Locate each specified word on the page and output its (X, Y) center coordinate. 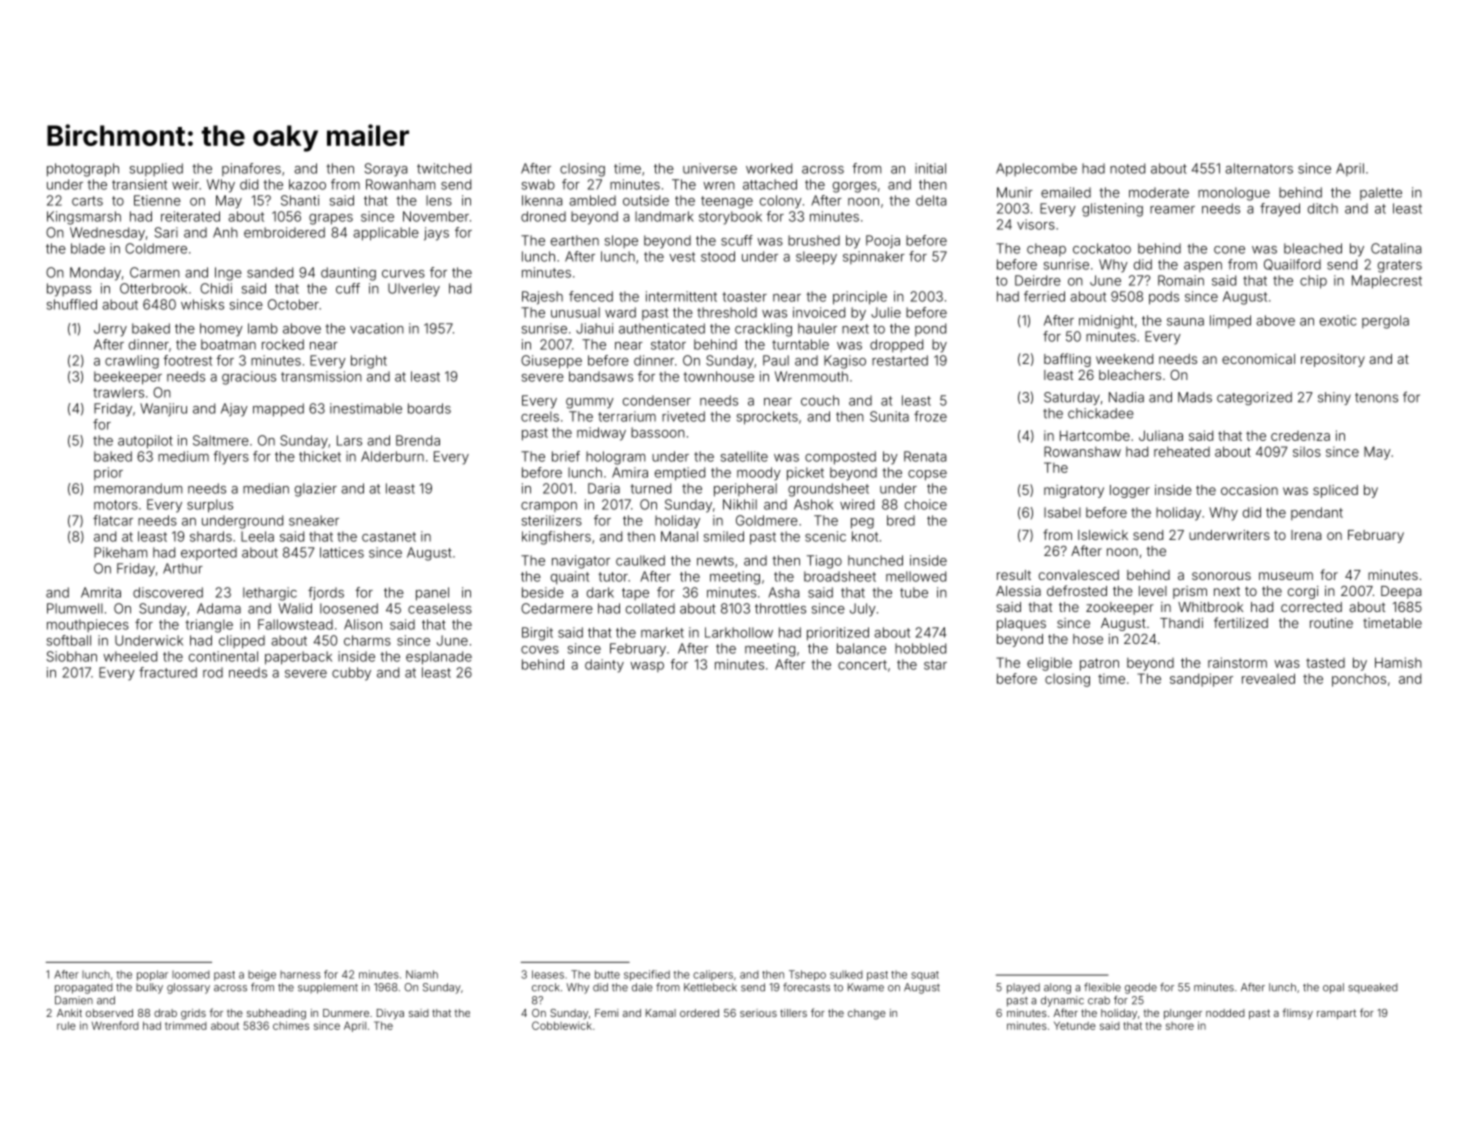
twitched (444, 168)
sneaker (314, 520)
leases (548, 974)
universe (710, 168)
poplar (152, 975)
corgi (1303, 592)
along (1057, 988)
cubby (351, 674)
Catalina (1396, 248)
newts (715, 561)
